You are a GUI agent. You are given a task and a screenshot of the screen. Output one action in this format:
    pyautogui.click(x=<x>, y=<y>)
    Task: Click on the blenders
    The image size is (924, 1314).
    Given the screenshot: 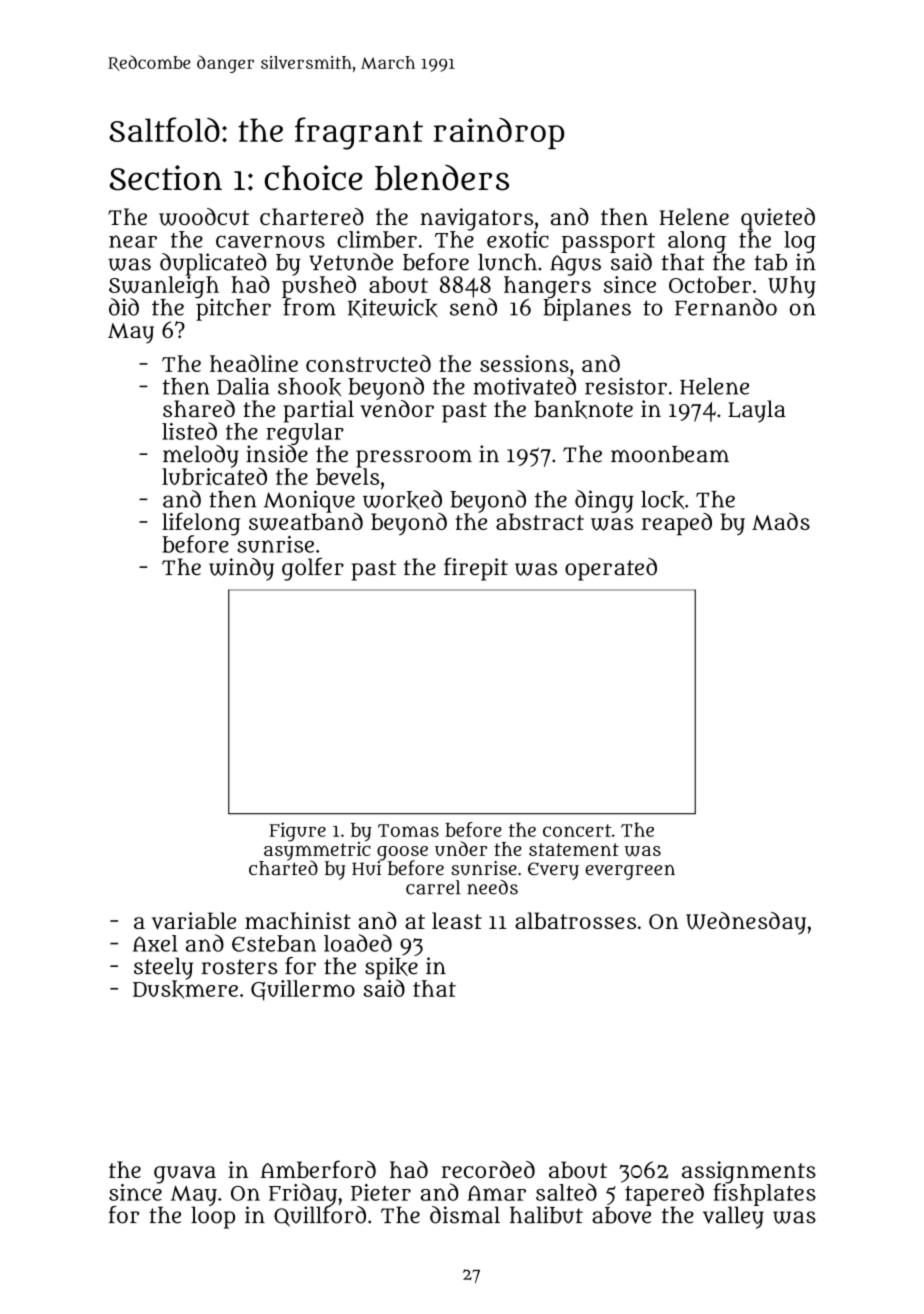 What is the action you would take?
    pyautogui.click(x=442, y=178)
